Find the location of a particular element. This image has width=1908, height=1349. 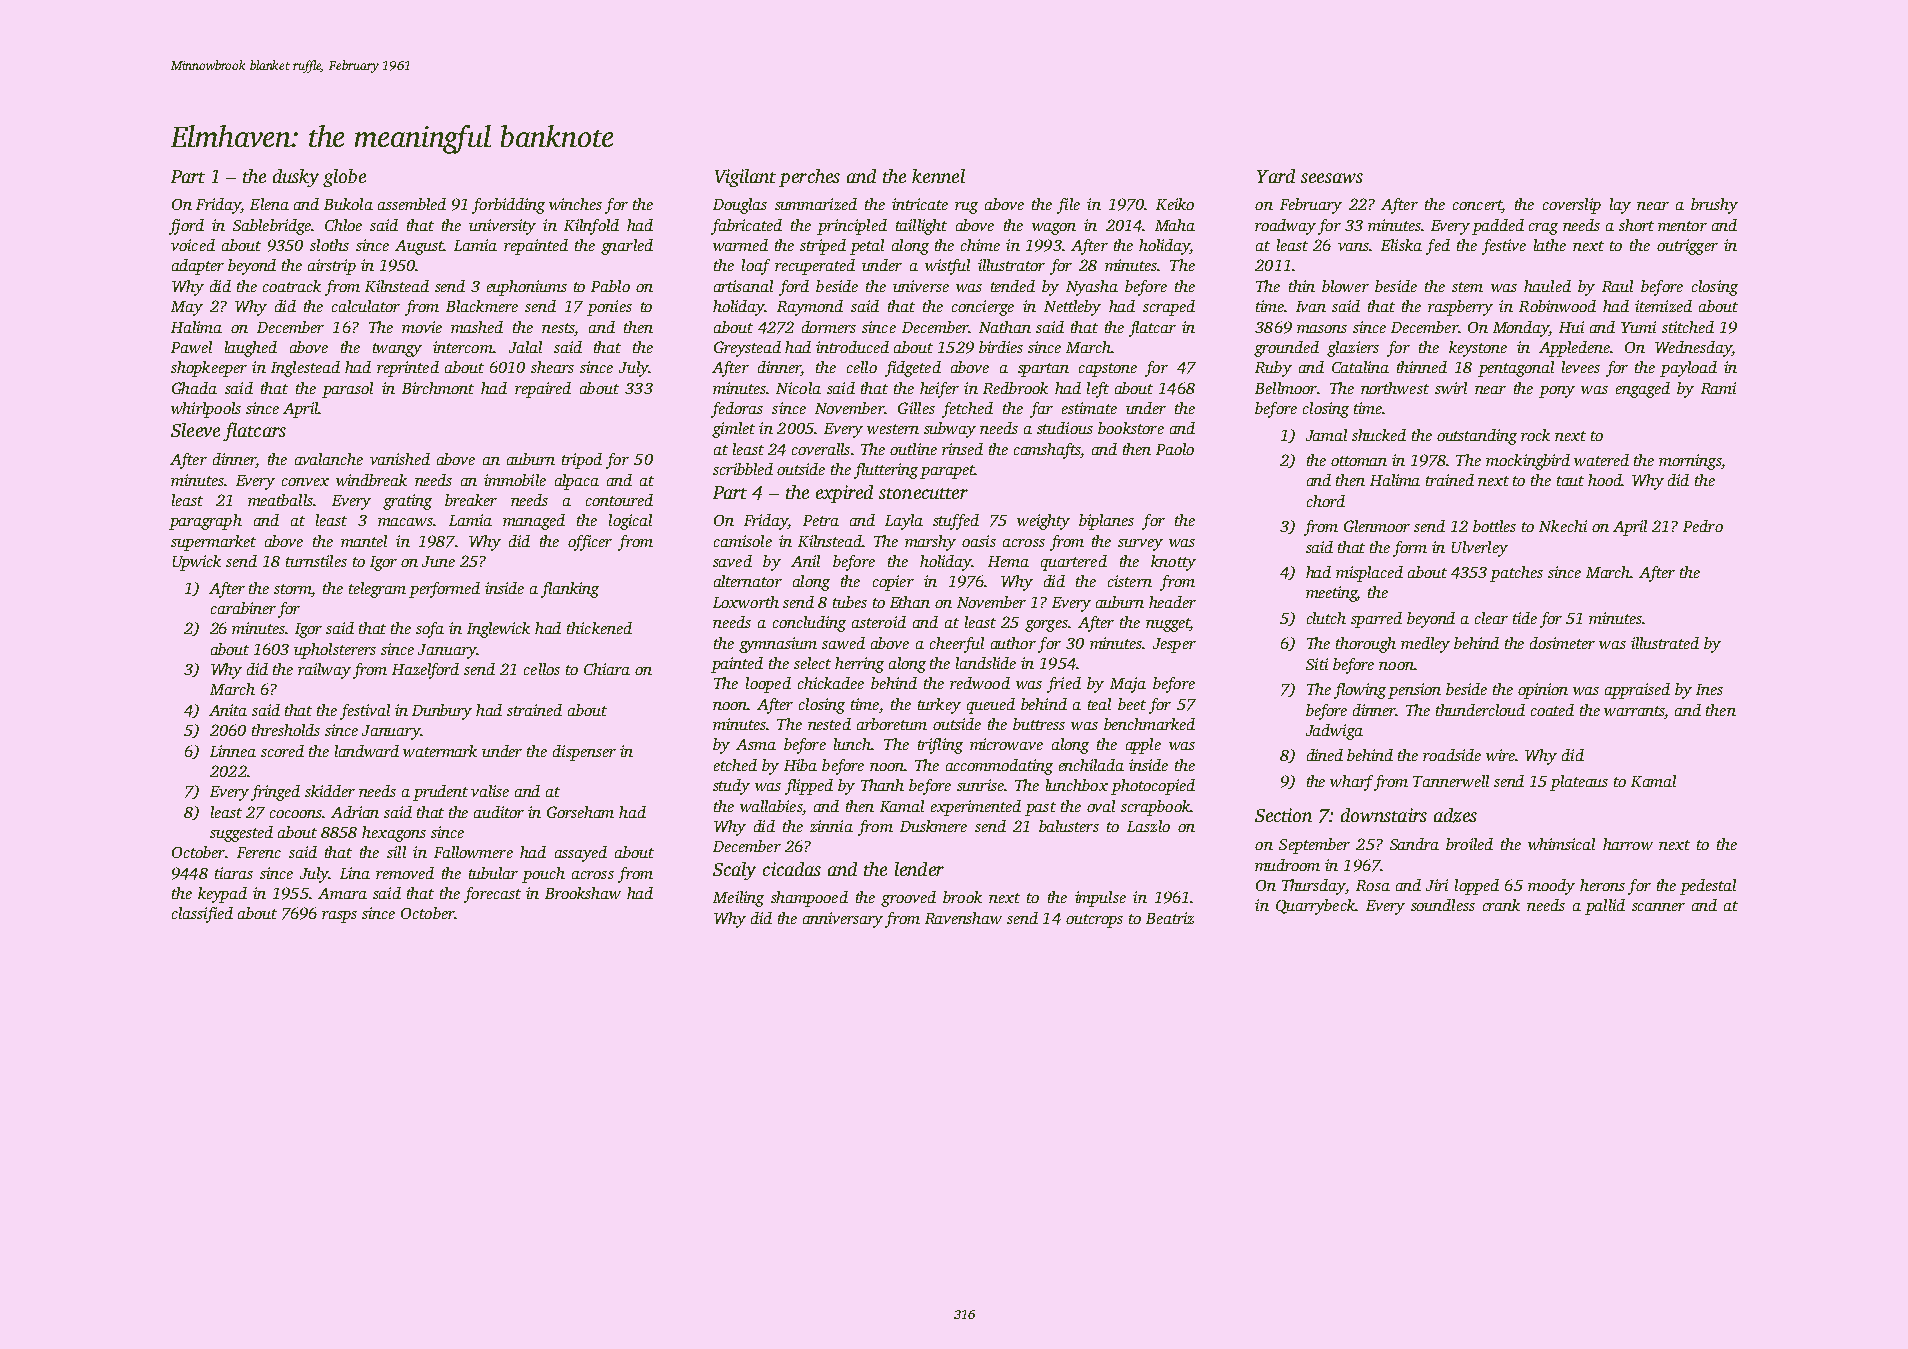

Elena is located at coordinates (269, 204).
